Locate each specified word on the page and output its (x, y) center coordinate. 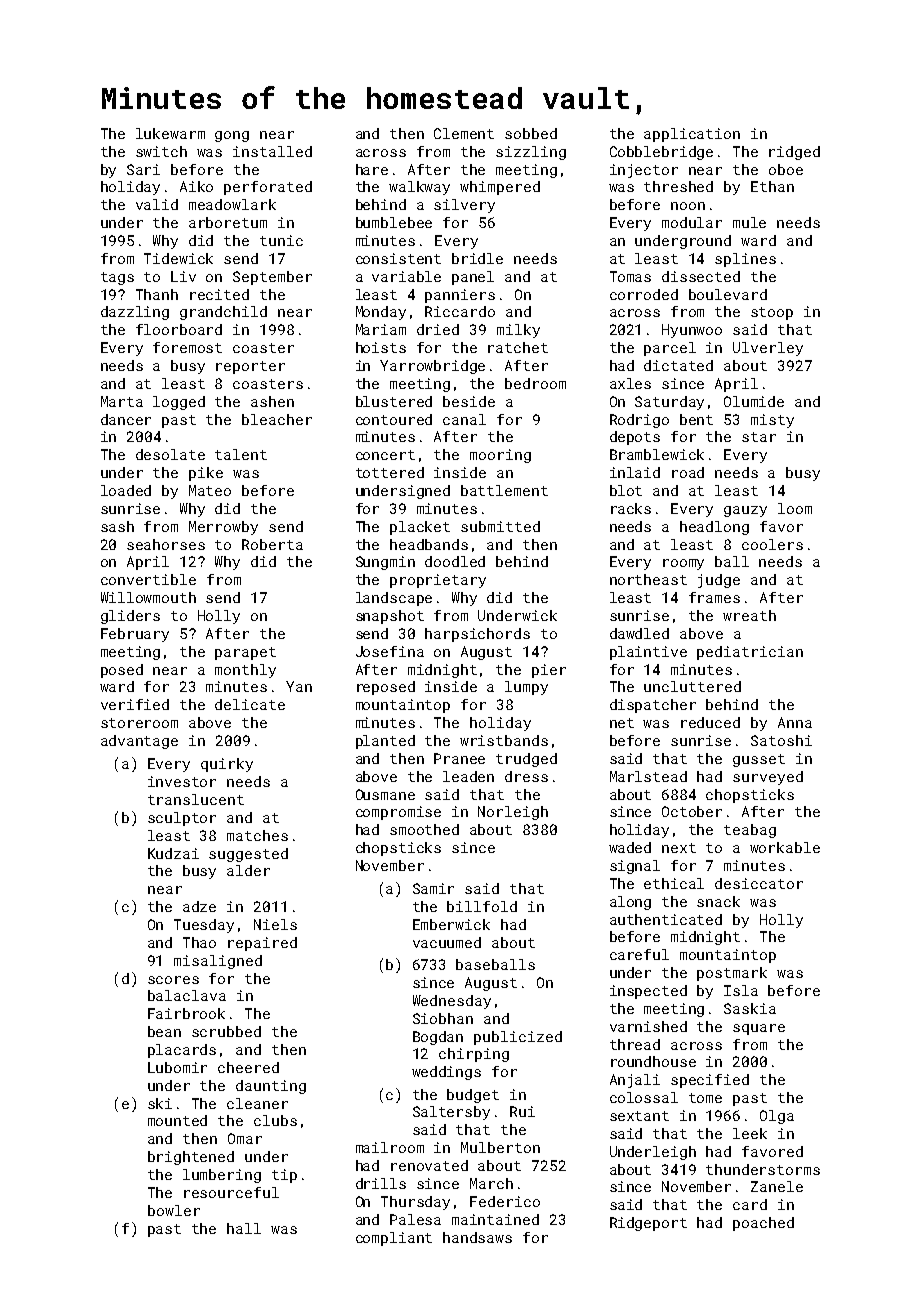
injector (644, 171)
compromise (398, 813)
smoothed (424, 829)
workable (785, 847)
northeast (648, 579)
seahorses (166, 544)
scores (173, 980)
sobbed (531, 133)
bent (696, 419)
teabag (750, 831)
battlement (504, 490)
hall (244, 1228)
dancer (126, 419)
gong (232, 136)
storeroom (139, 723)
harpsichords (477, 635)
